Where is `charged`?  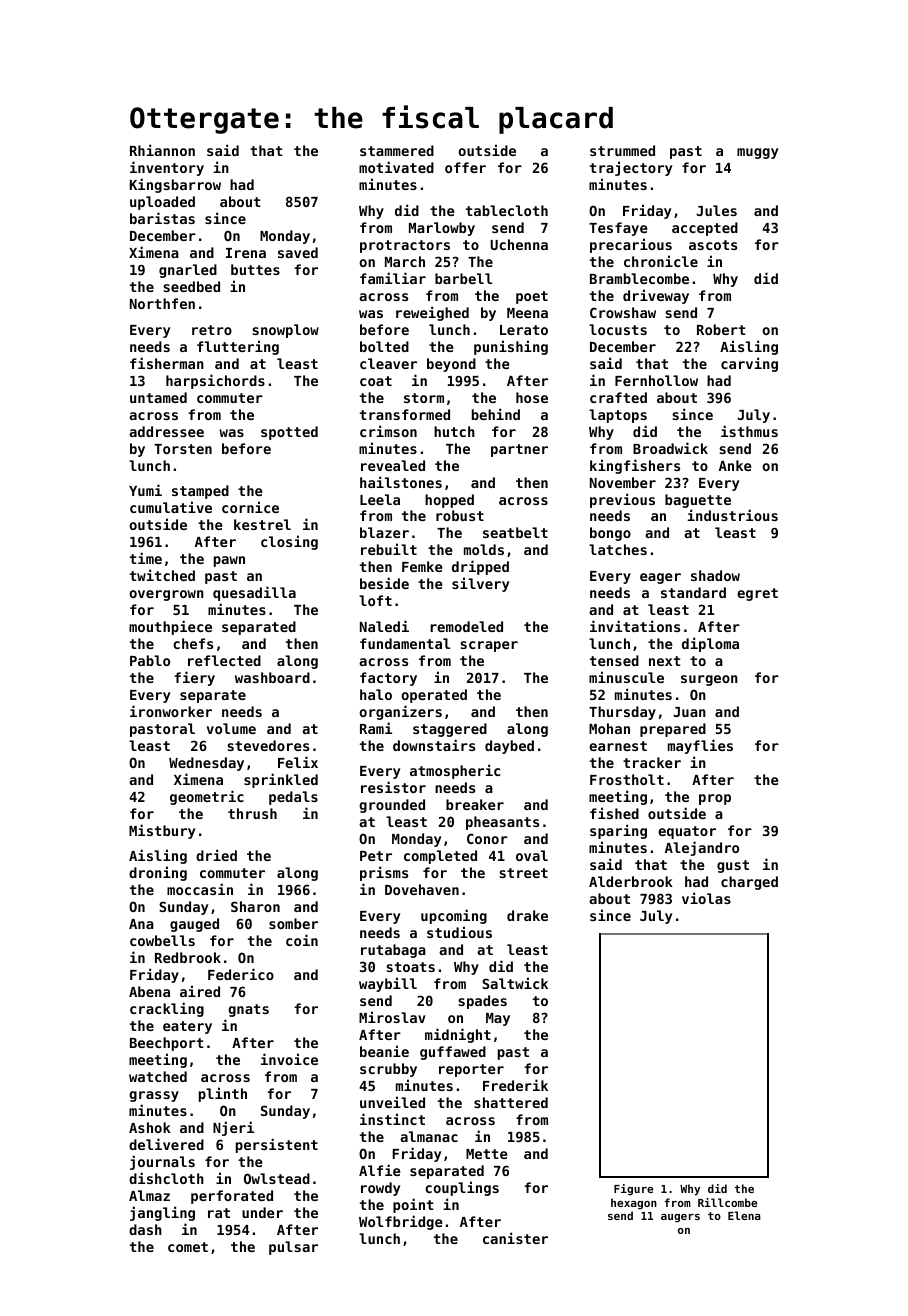
charged is located at coordinates (749, 883).
